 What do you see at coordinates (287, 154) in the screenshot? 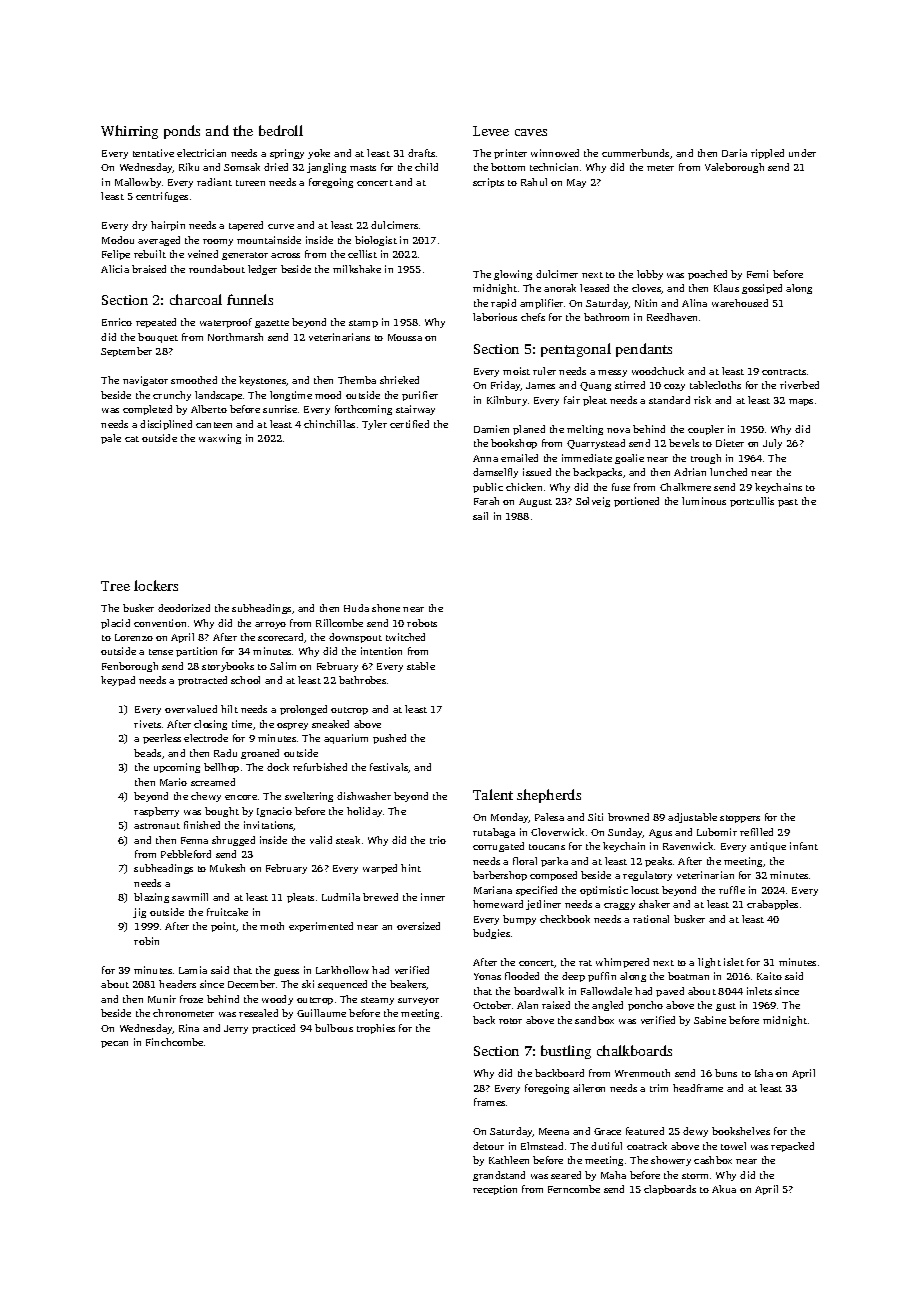
I see `springy` at bounding box center [287, 154].
